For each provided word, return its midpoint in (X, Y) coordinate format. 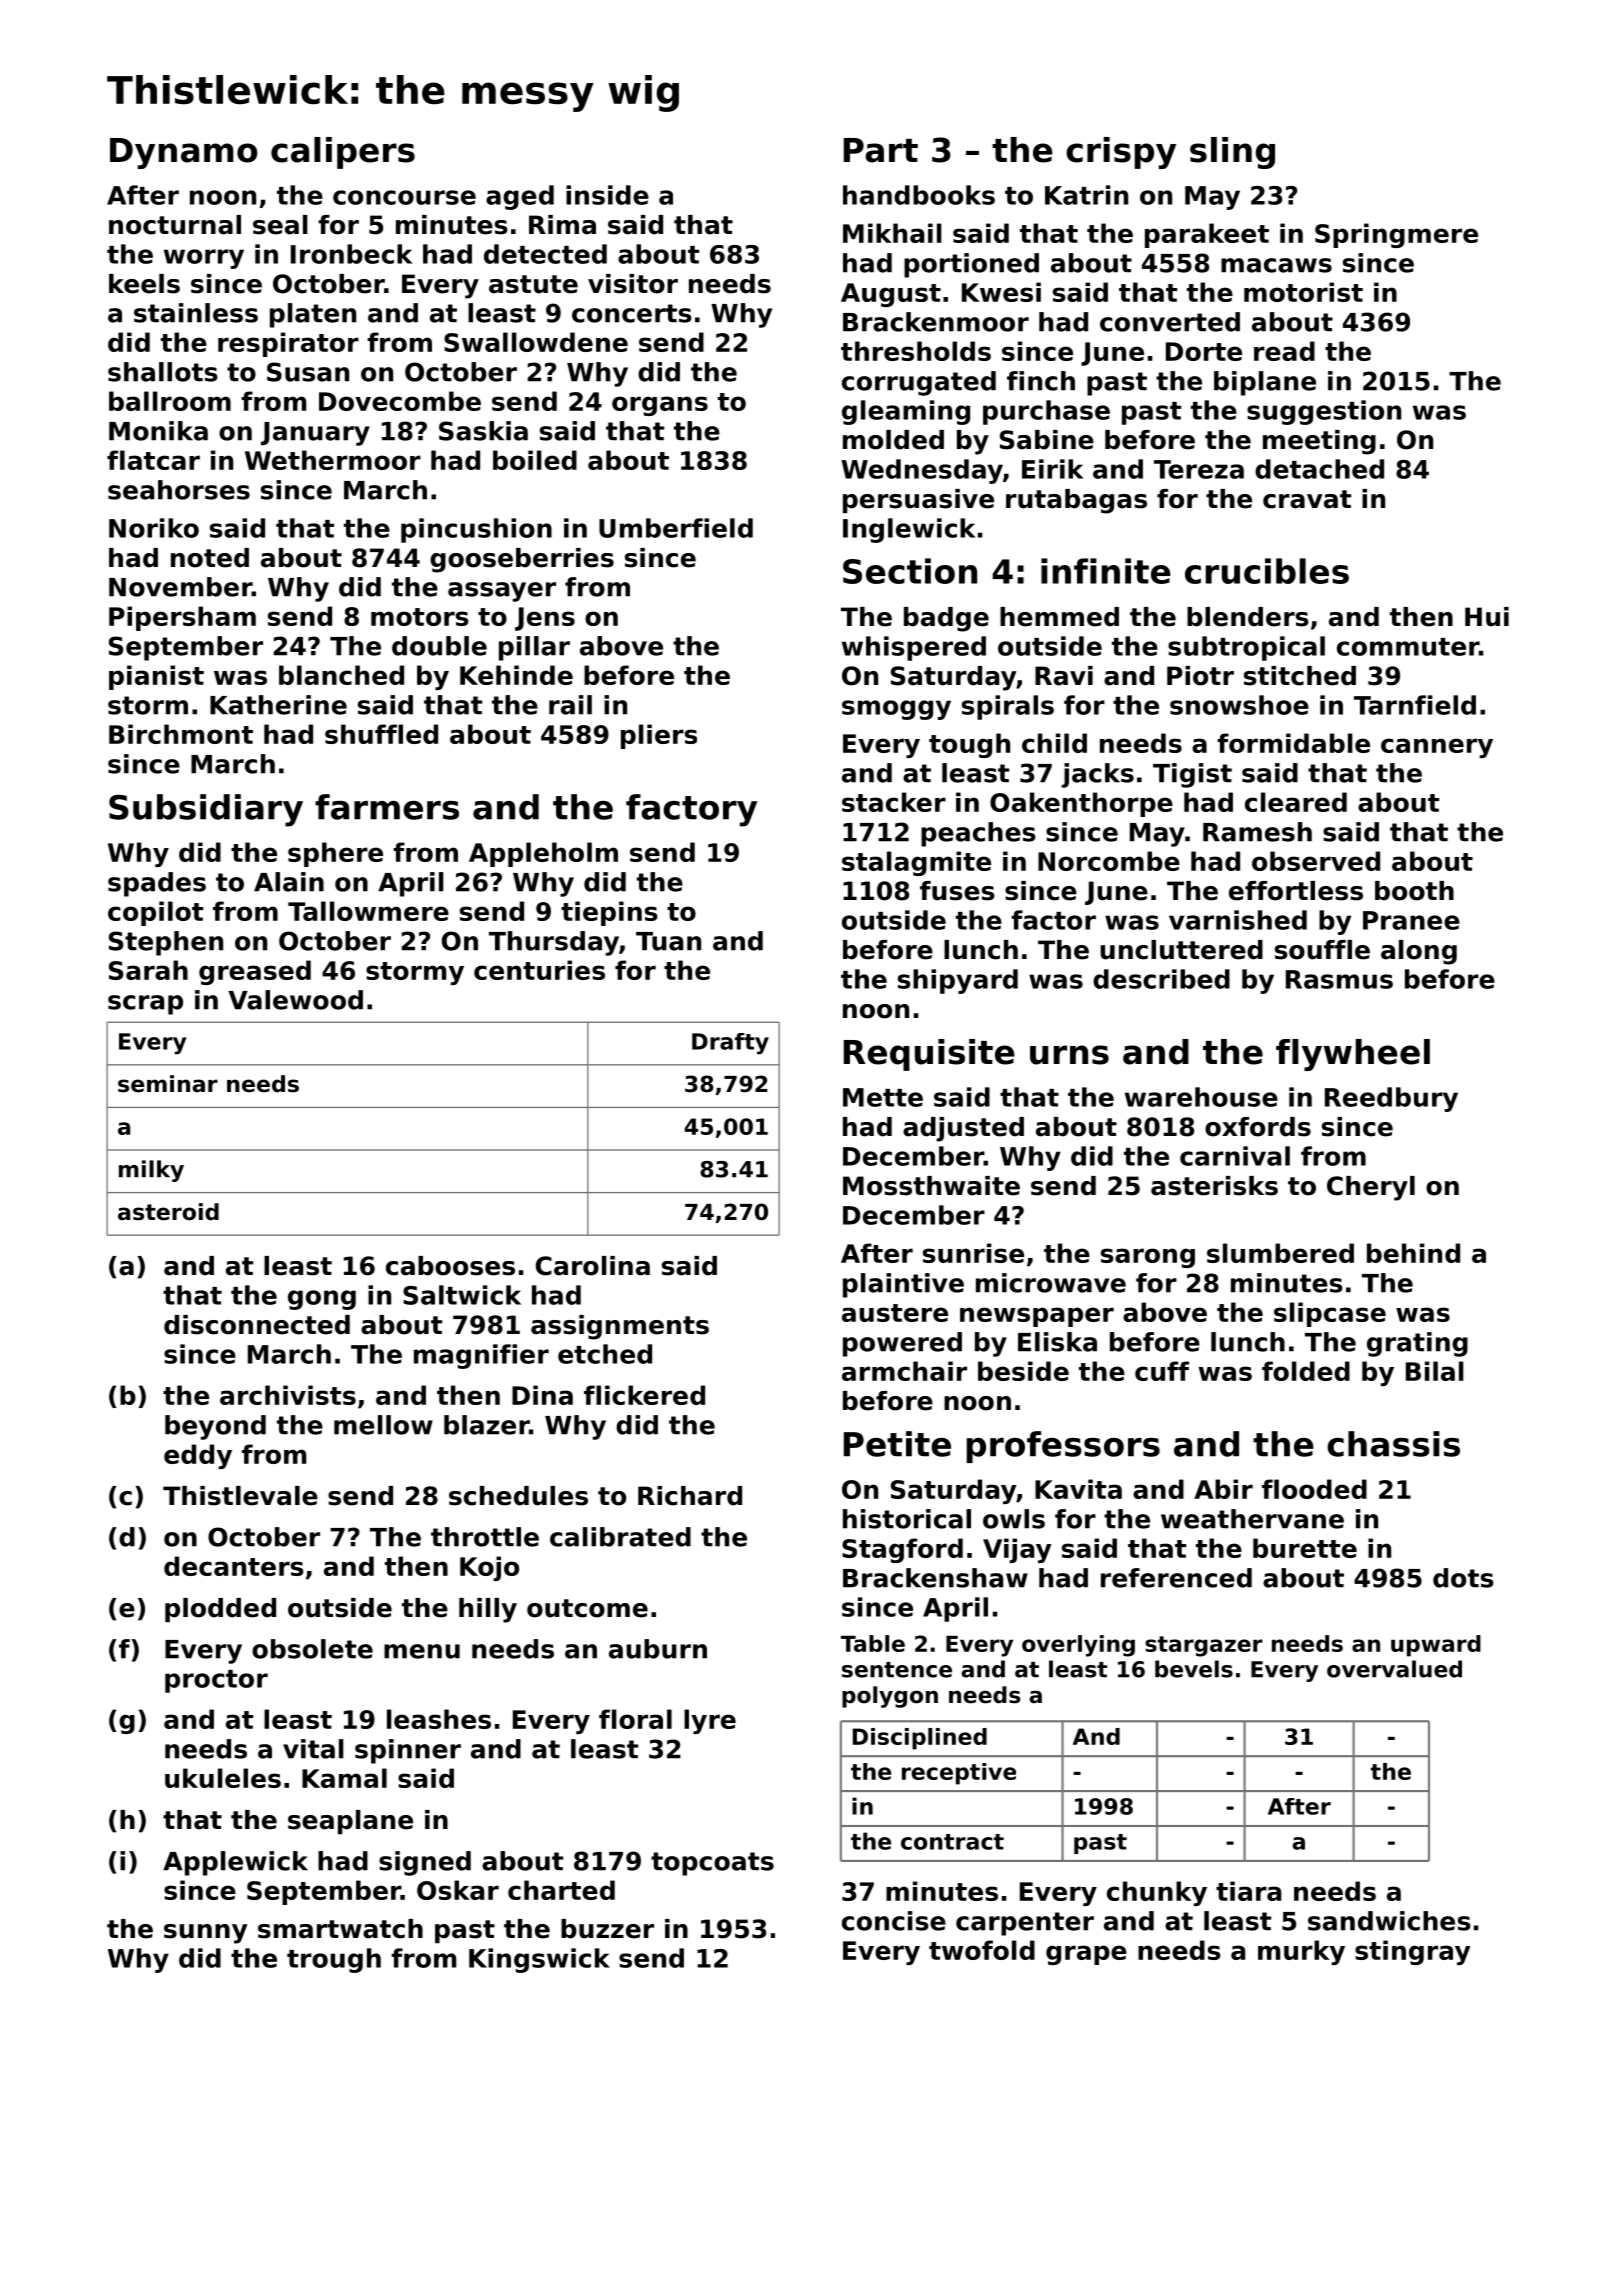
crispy (1121, 153)
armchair (904, 1371)
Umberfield (676, 528)
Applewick (235, 1863)
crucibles (1267, 571)
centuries (539, 970)
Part (881, 150)
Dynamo (183, 153)
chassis (1393, 1444)
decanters (234, 1566)
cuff (1162, 1371)
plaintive (903, 1285)
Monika (158, 431)
